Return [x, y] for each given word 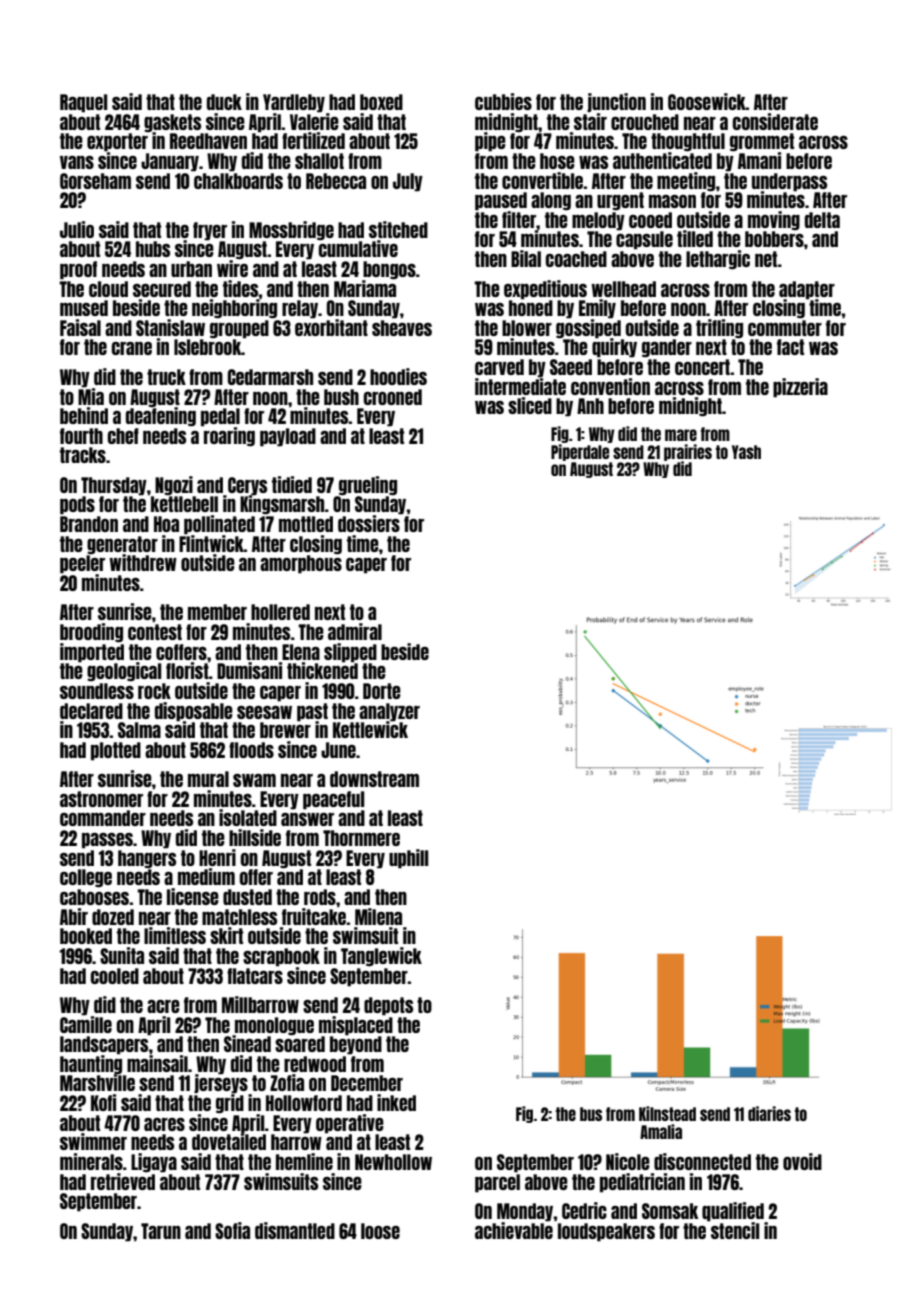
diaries [769, 1113]
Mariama [365, 288]
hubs [153, 249]
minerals [91, 1161]
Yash [746, 452]
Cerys [246, 486]
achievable [514, 1230]
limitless [175, 935]
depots [388, 1006]
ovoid [802, 1161]
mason [672, 201]
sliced [530, 405]
